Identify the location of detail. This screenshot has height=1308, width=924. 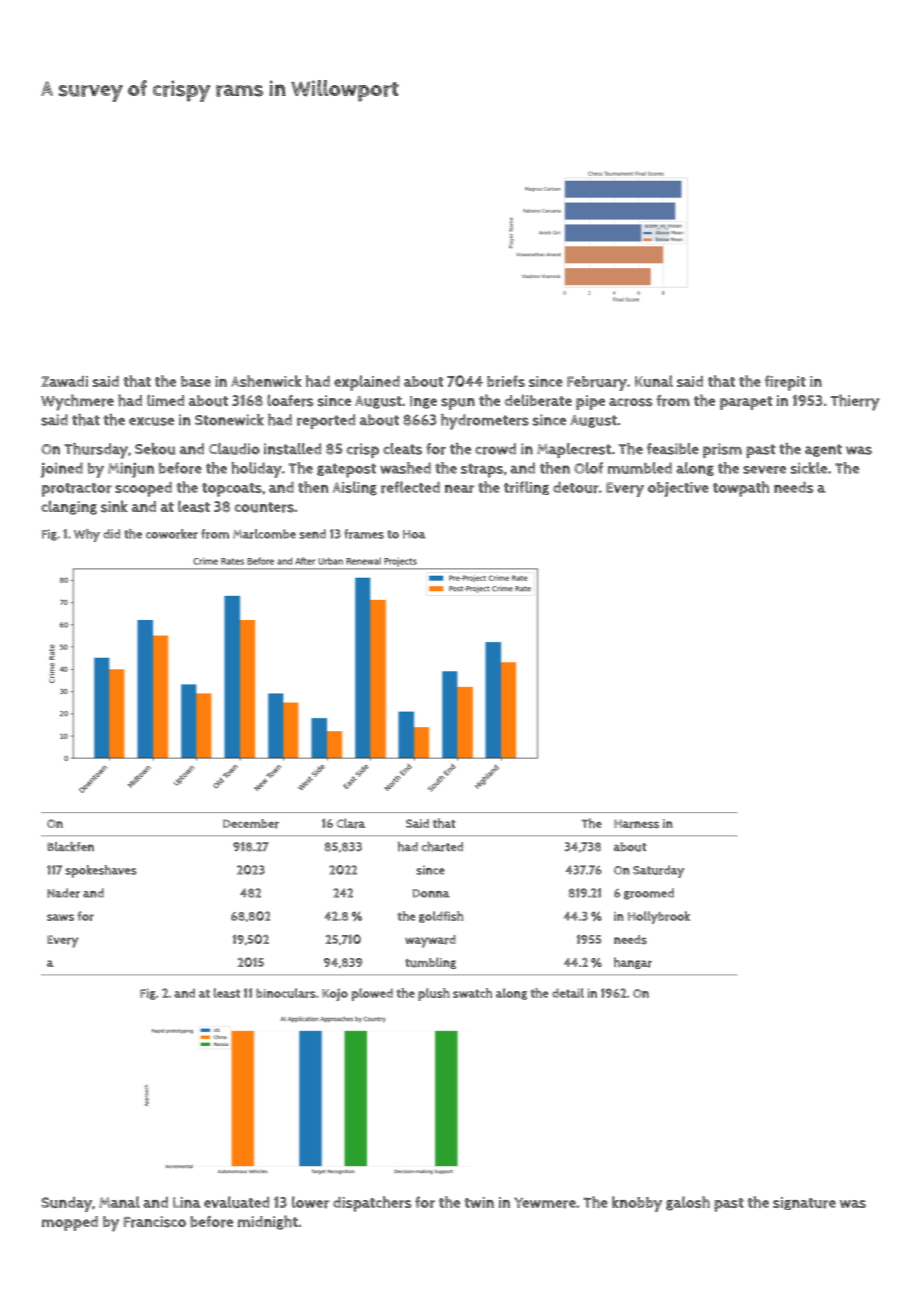
(568, 993).
